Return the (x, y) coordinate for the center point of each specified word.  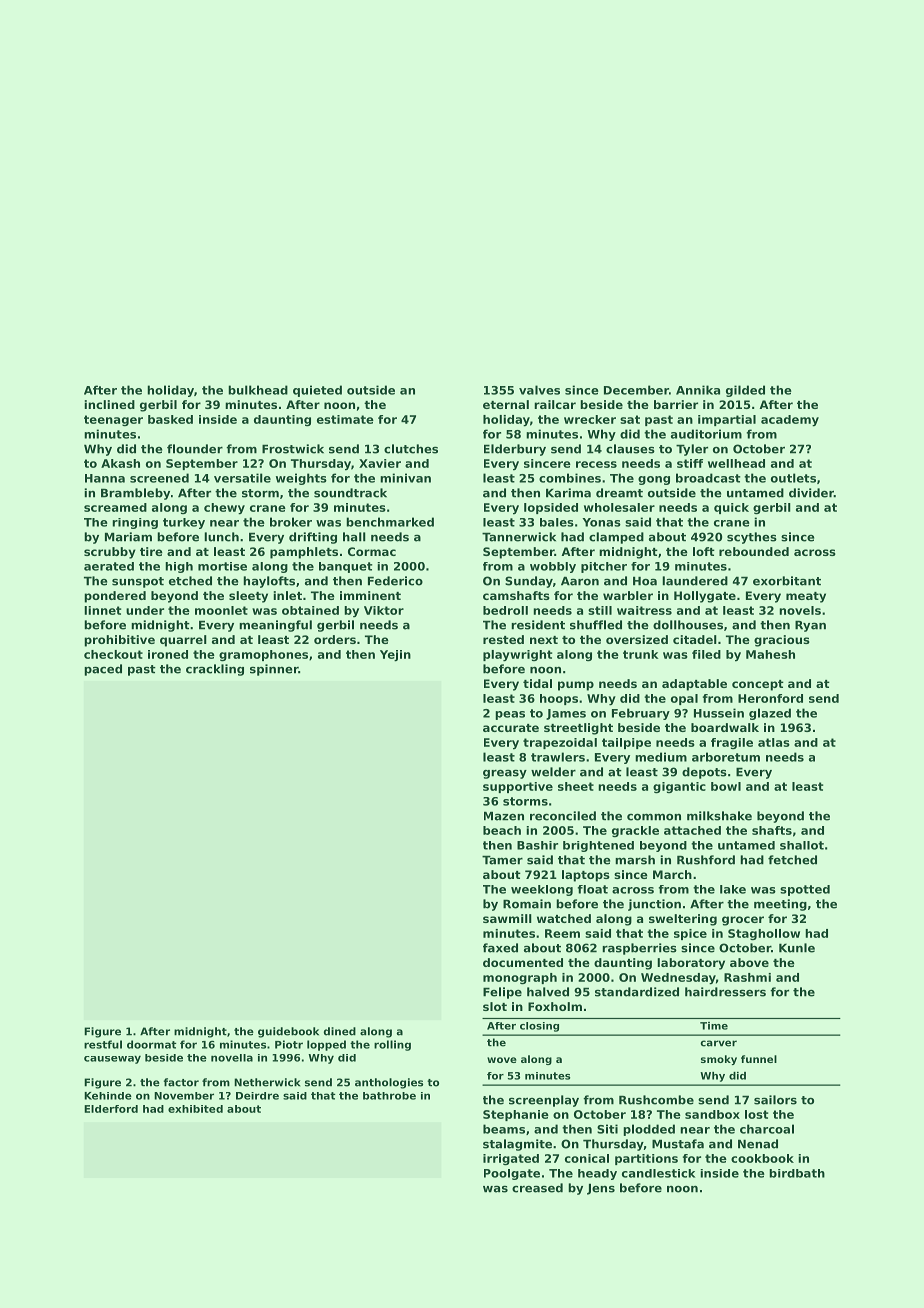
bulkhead (258, 390)
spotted (805, 890)
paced (103, 670)
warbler (628, 595)
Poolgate (512, 1174)
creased (537, 1188)
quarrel (183, 641)
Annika (698, 390)
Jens (601, 1189)
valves (539, 390)
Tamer (502, 860)
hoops (559, 699)
